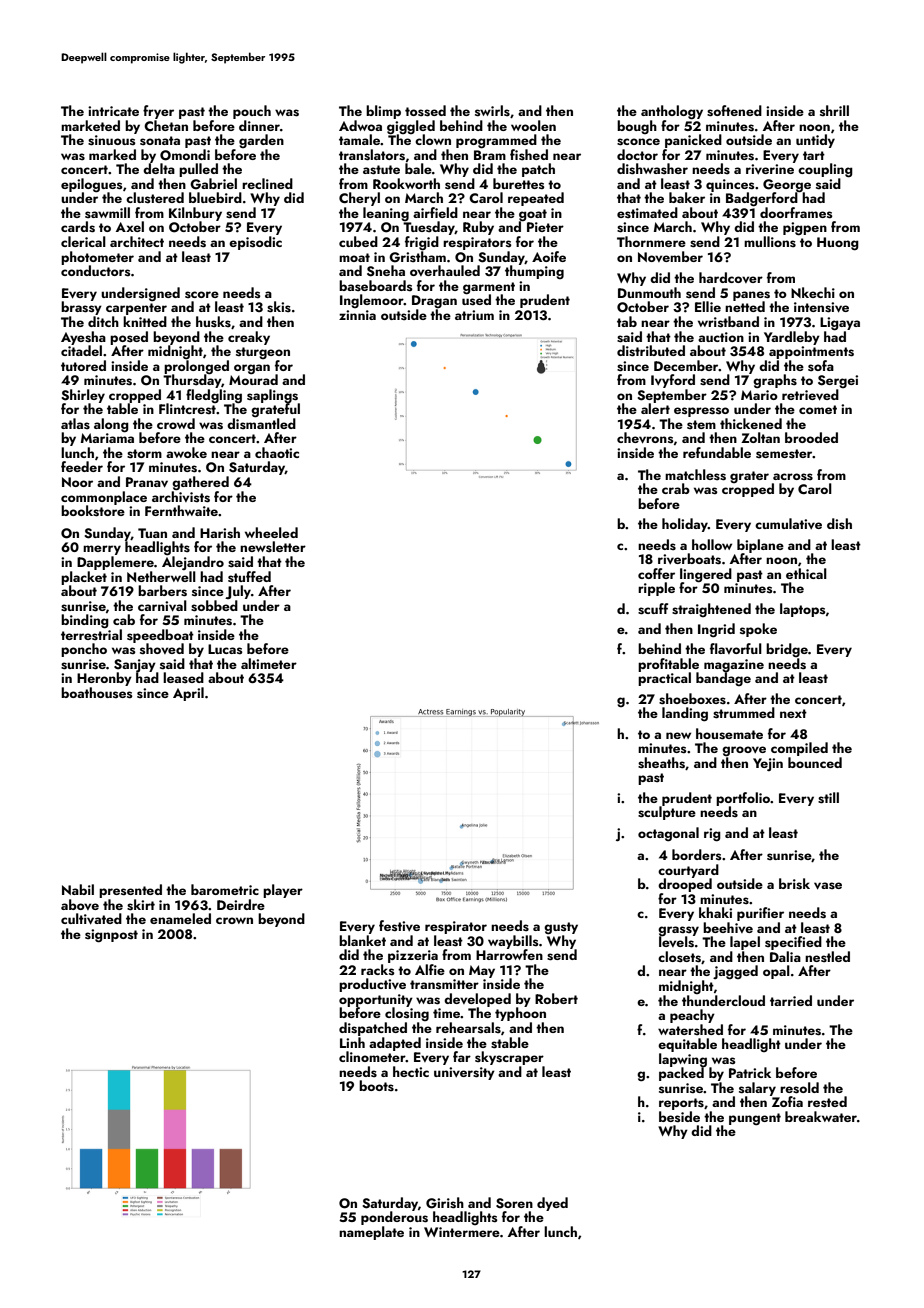 The width and height of the image is (924, 1308). I want to click on Nkechi, so click(813, 292).
